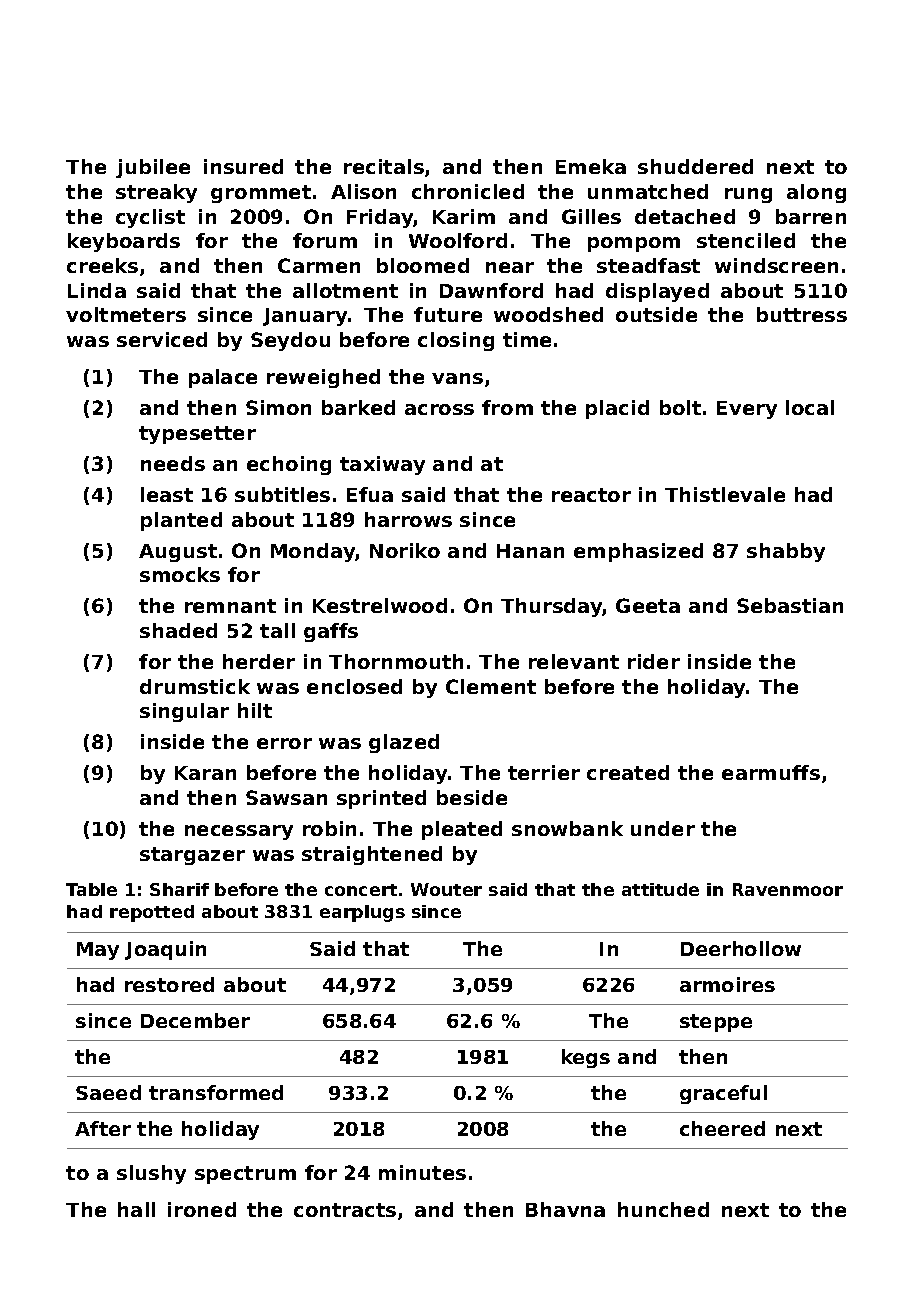 This screenshot has height=1299, width=915. Describe the element at coordinates (405, 550) in the screenshot. I see `Noriko` at that location.
